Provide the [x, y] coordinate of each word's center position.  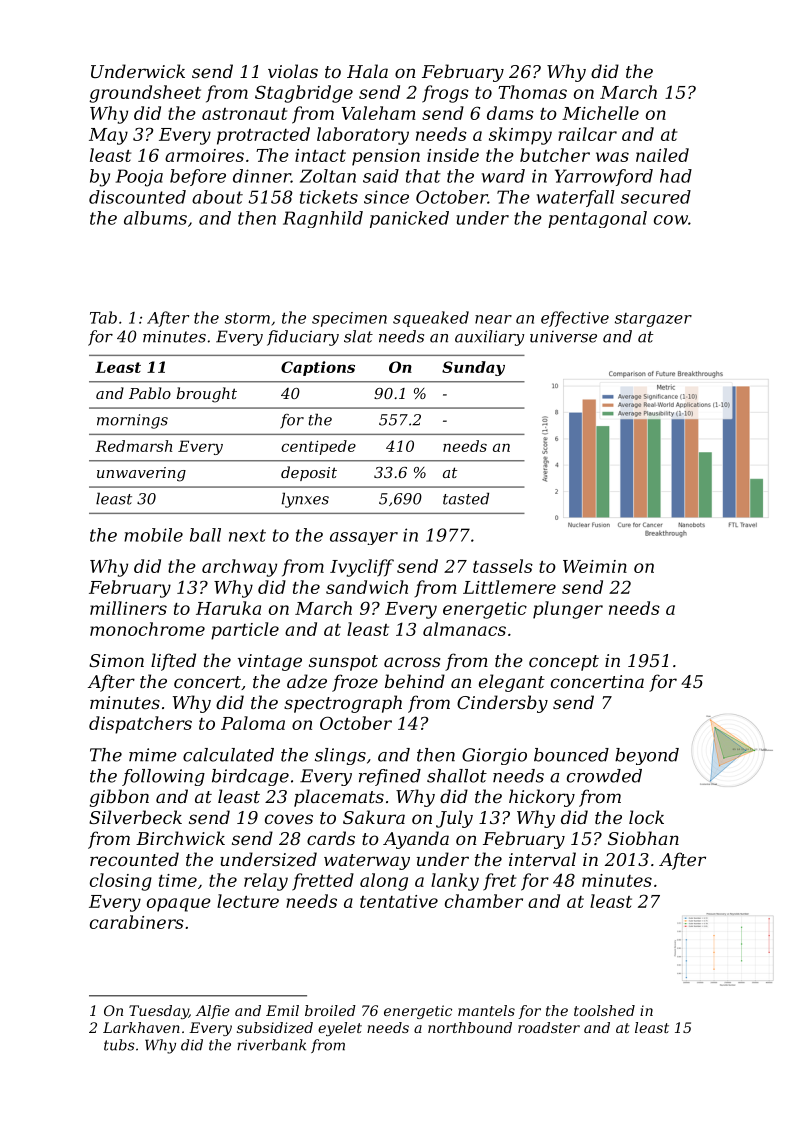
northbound [470, 1027]
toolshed [604, 1010]
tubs [119, 1045]
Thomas [532, 92]
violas [293, 71]
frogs [445, 94]
